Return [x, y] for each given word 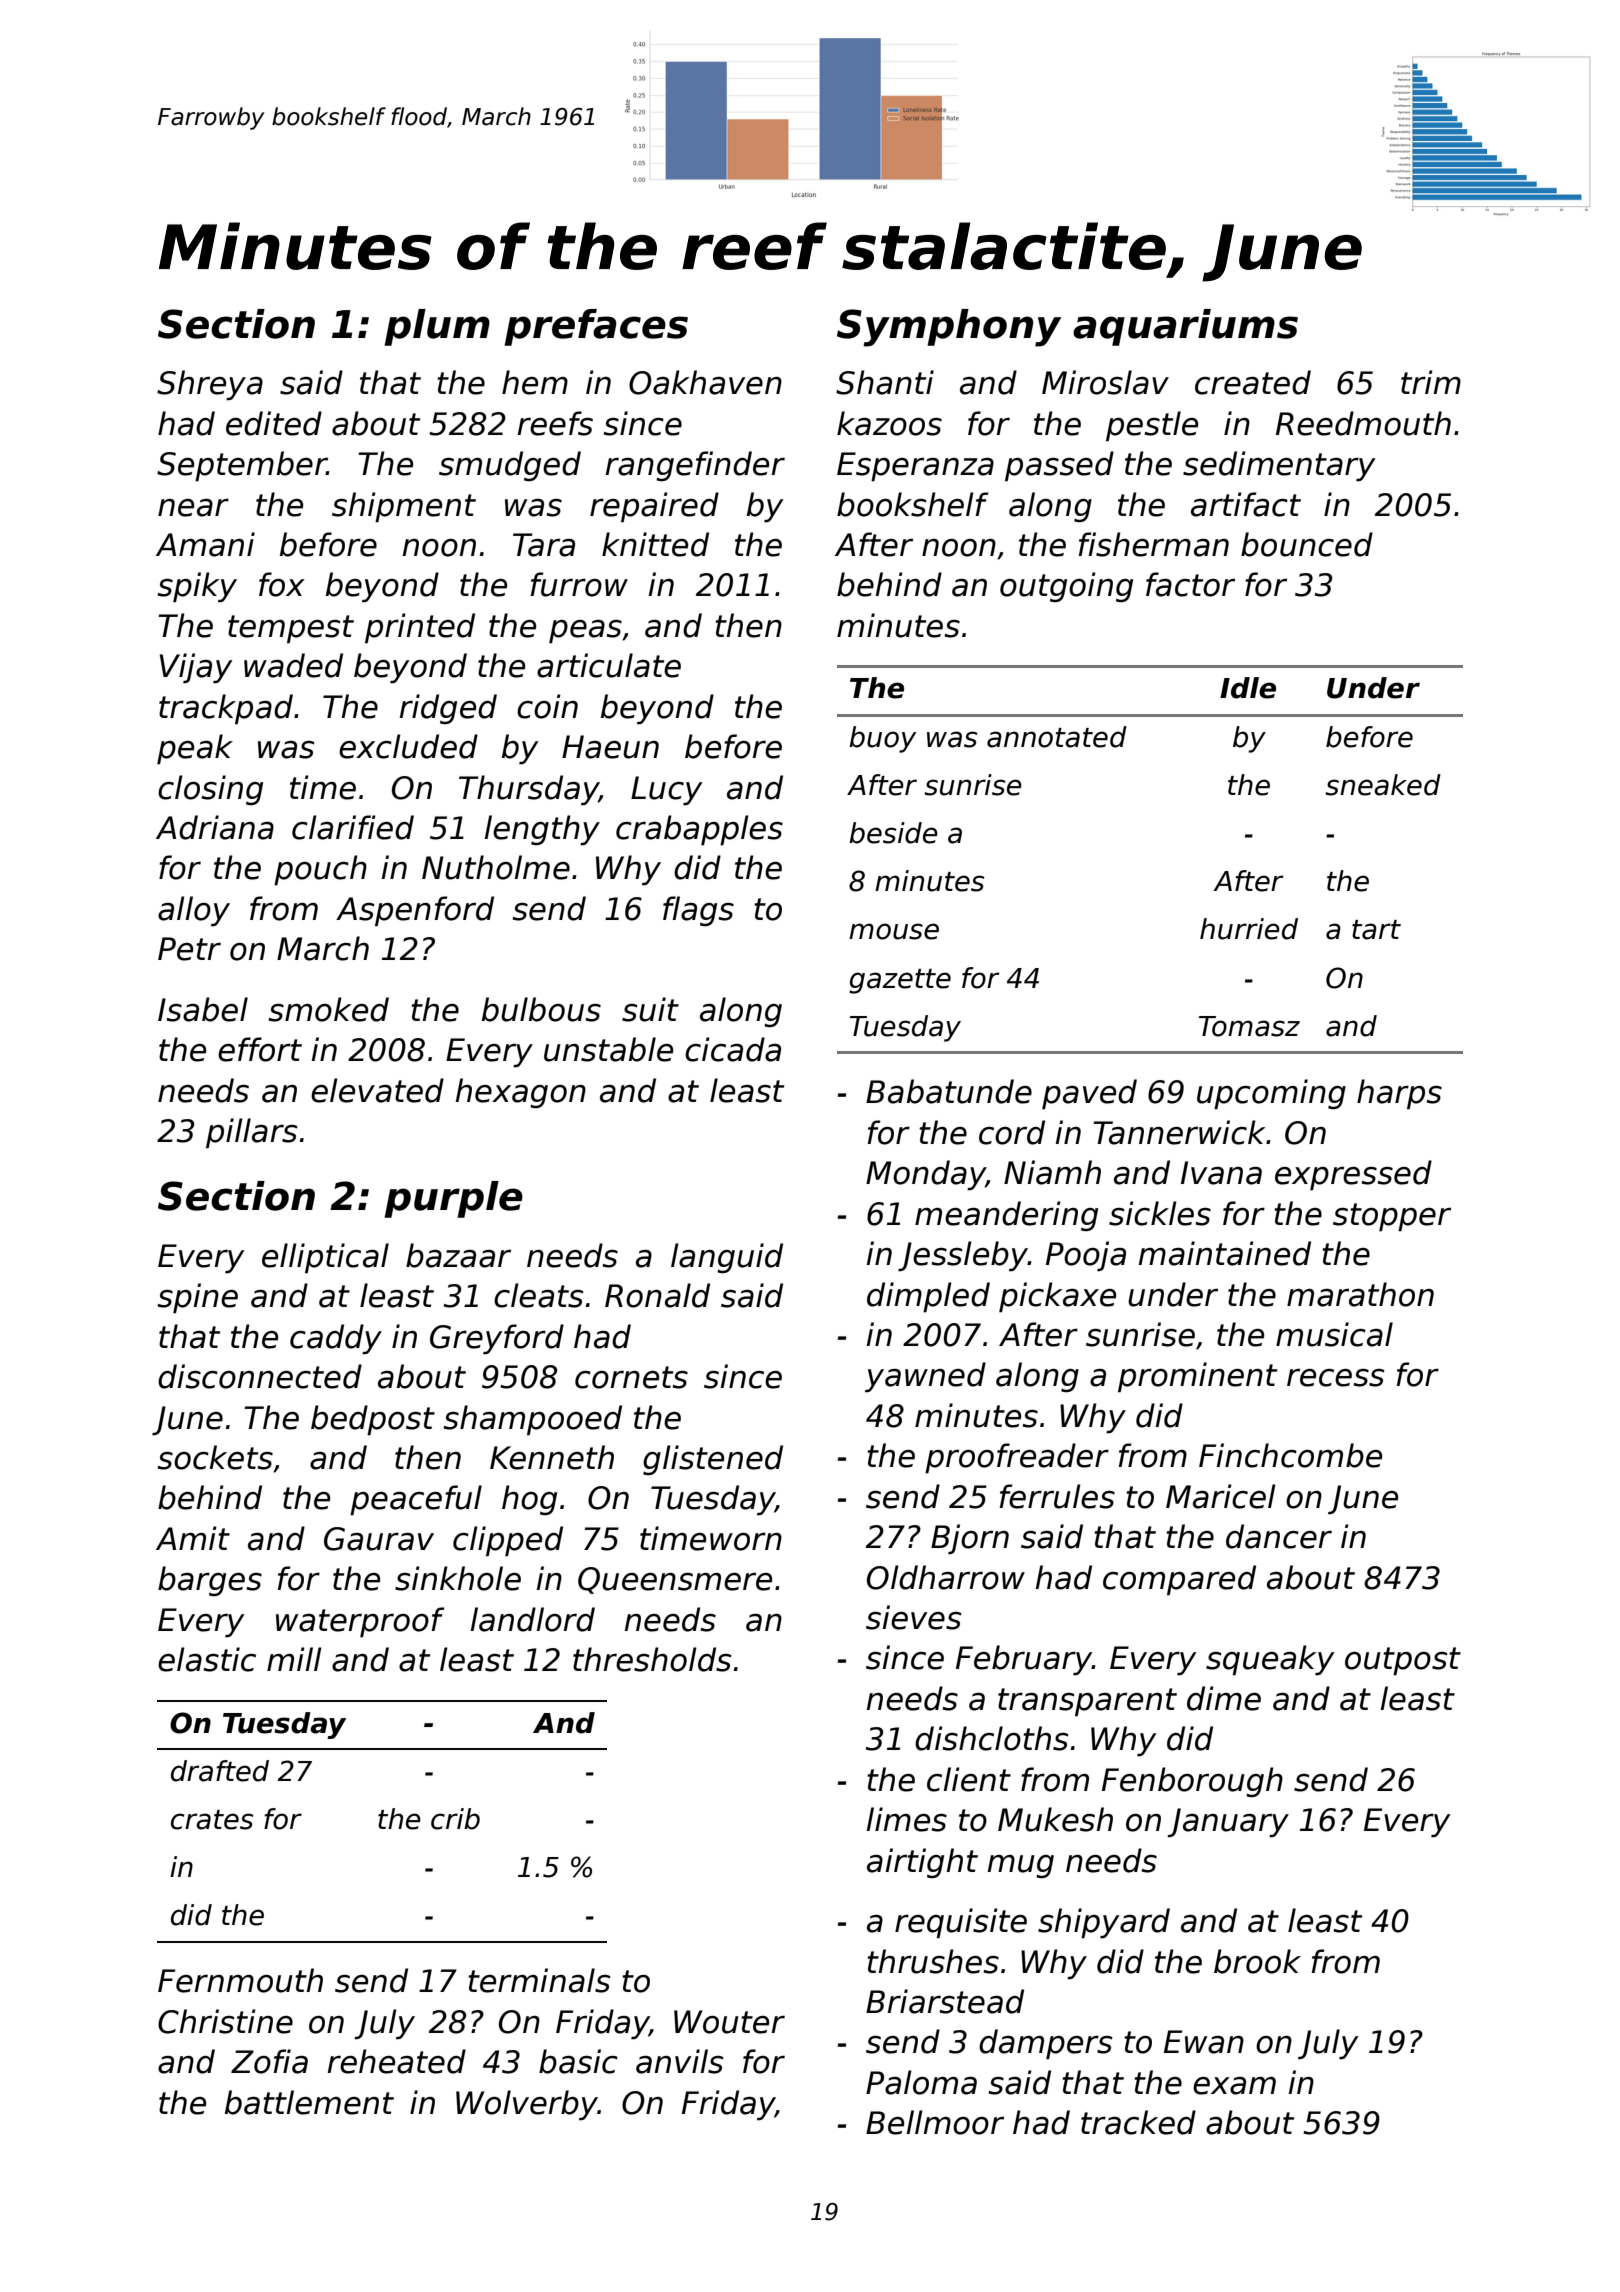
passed [1059, 466]
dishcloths [992, 1738]
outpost [1403, 1661]
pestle [1152, 426]
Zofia [269, 2061]
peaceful [416, 1500]
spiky [197, 587]
